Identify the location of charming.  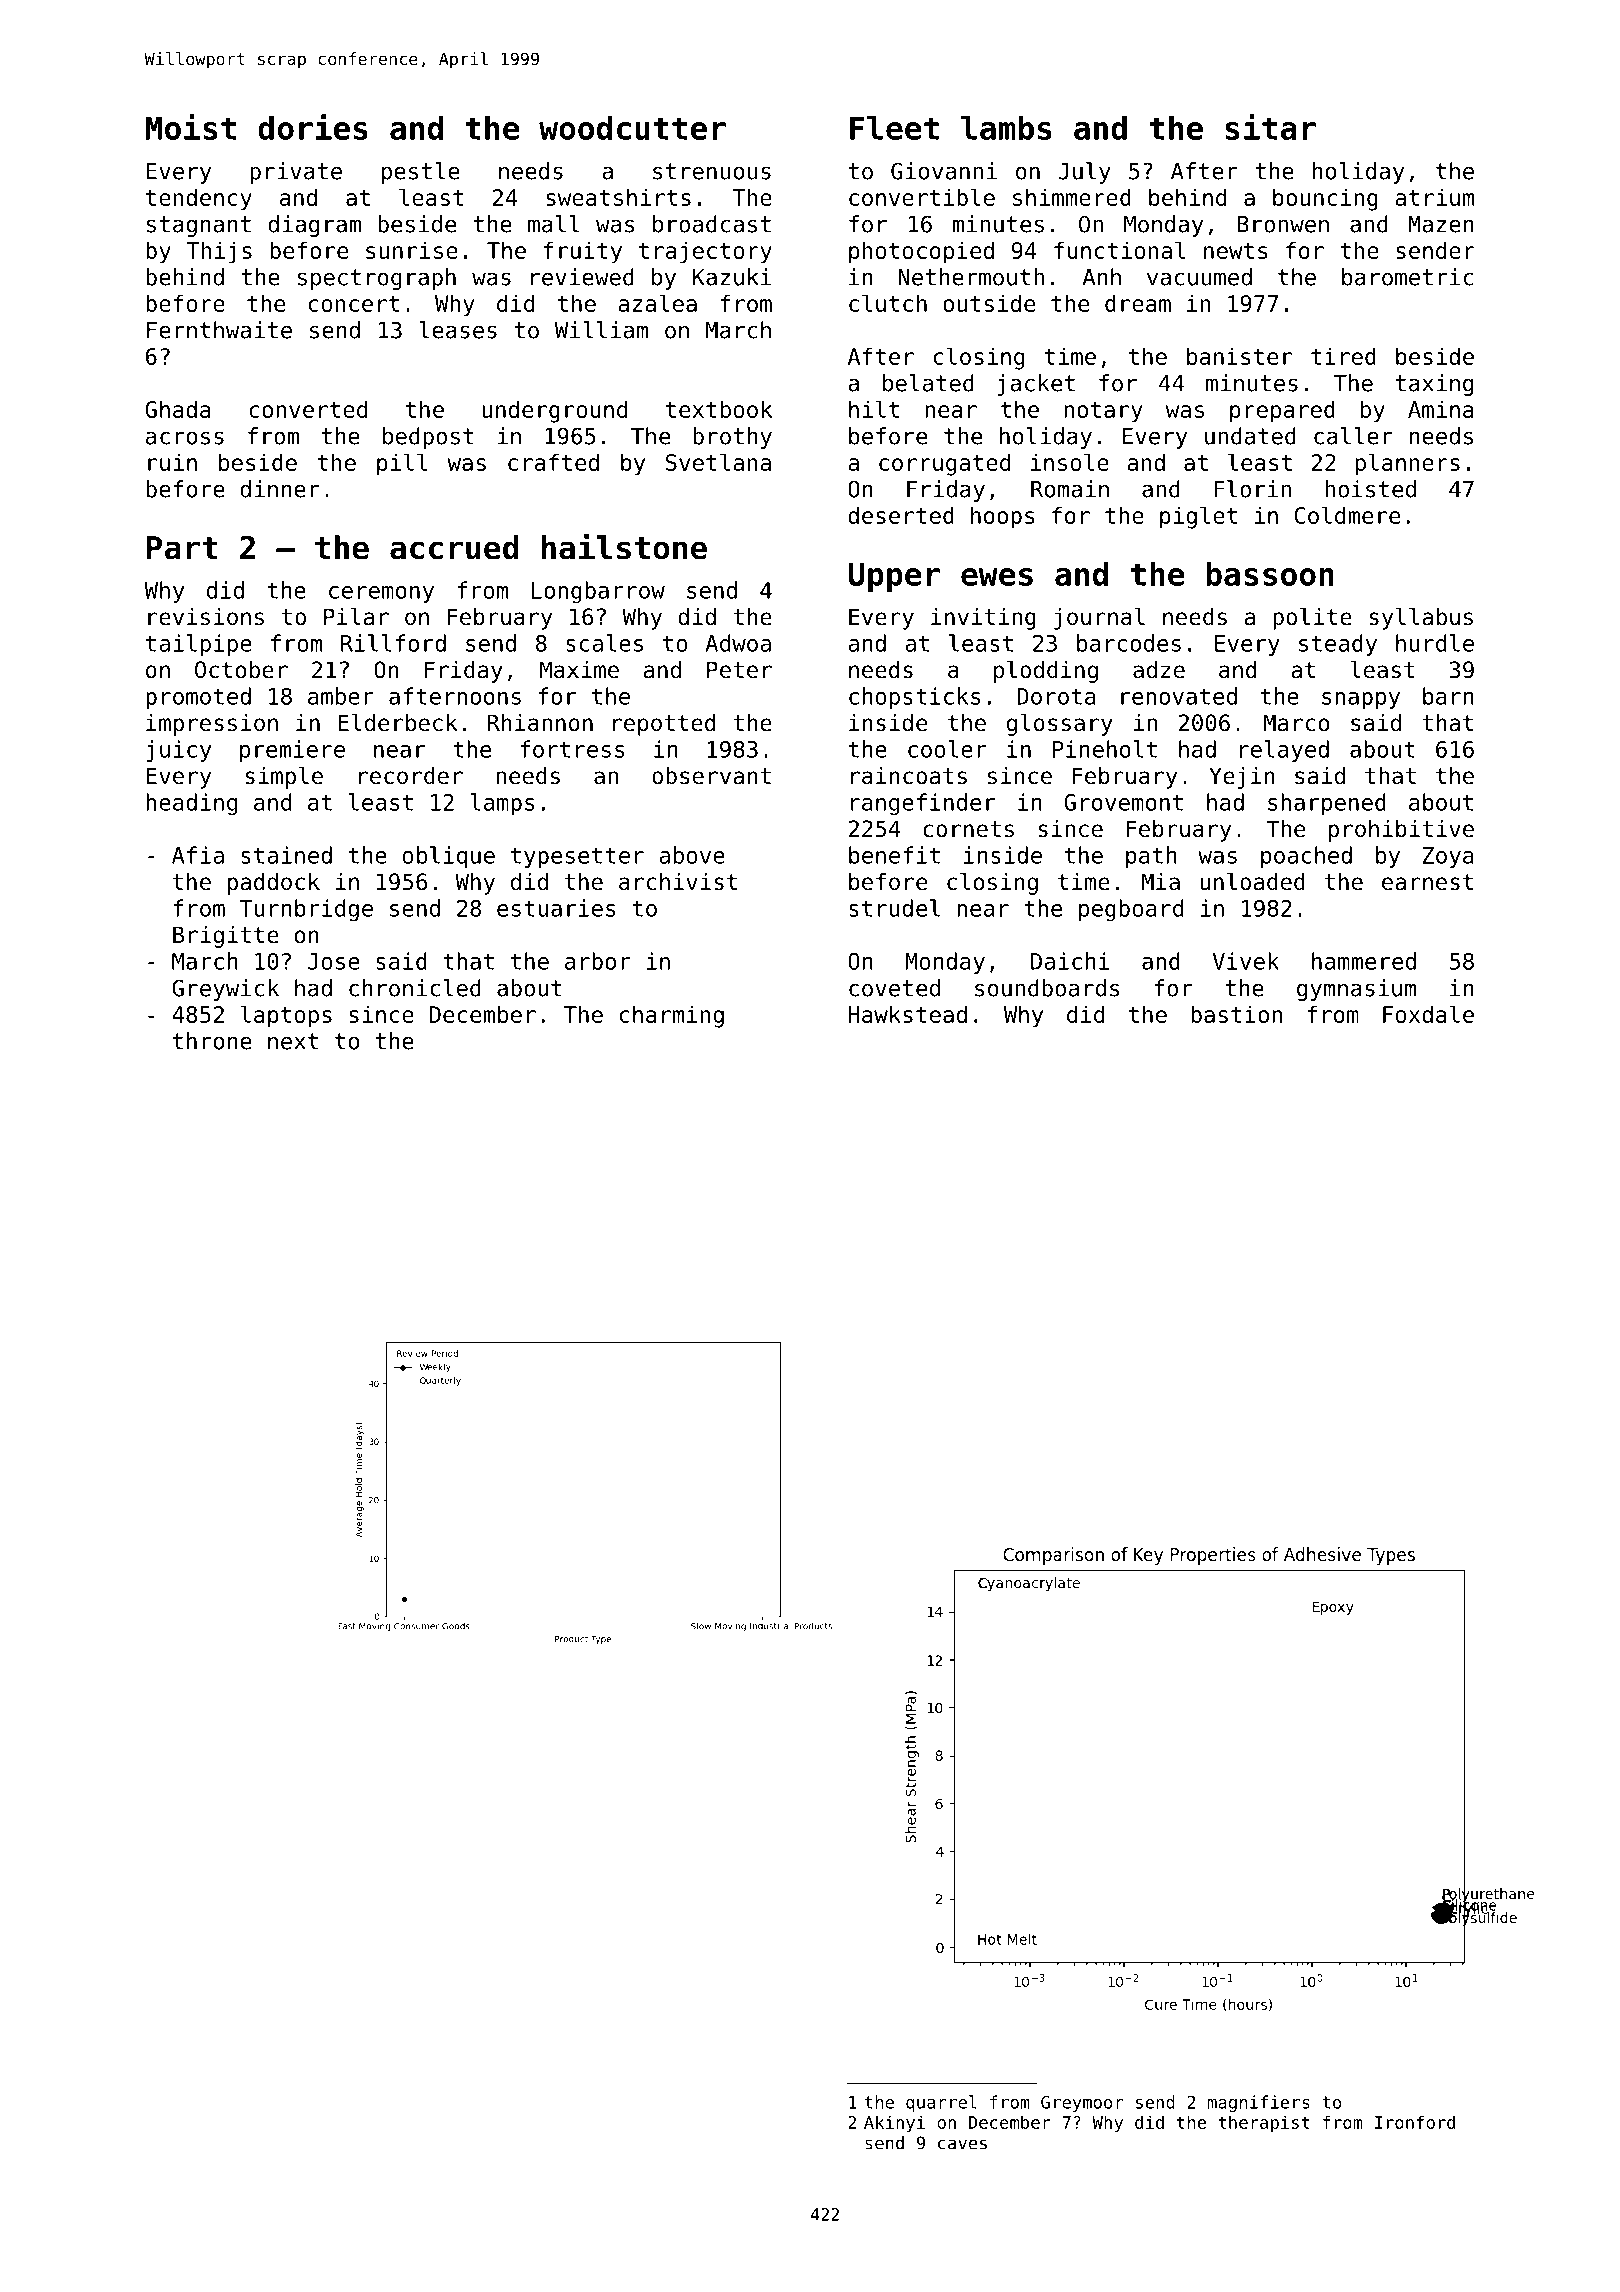
(672, 1016).
